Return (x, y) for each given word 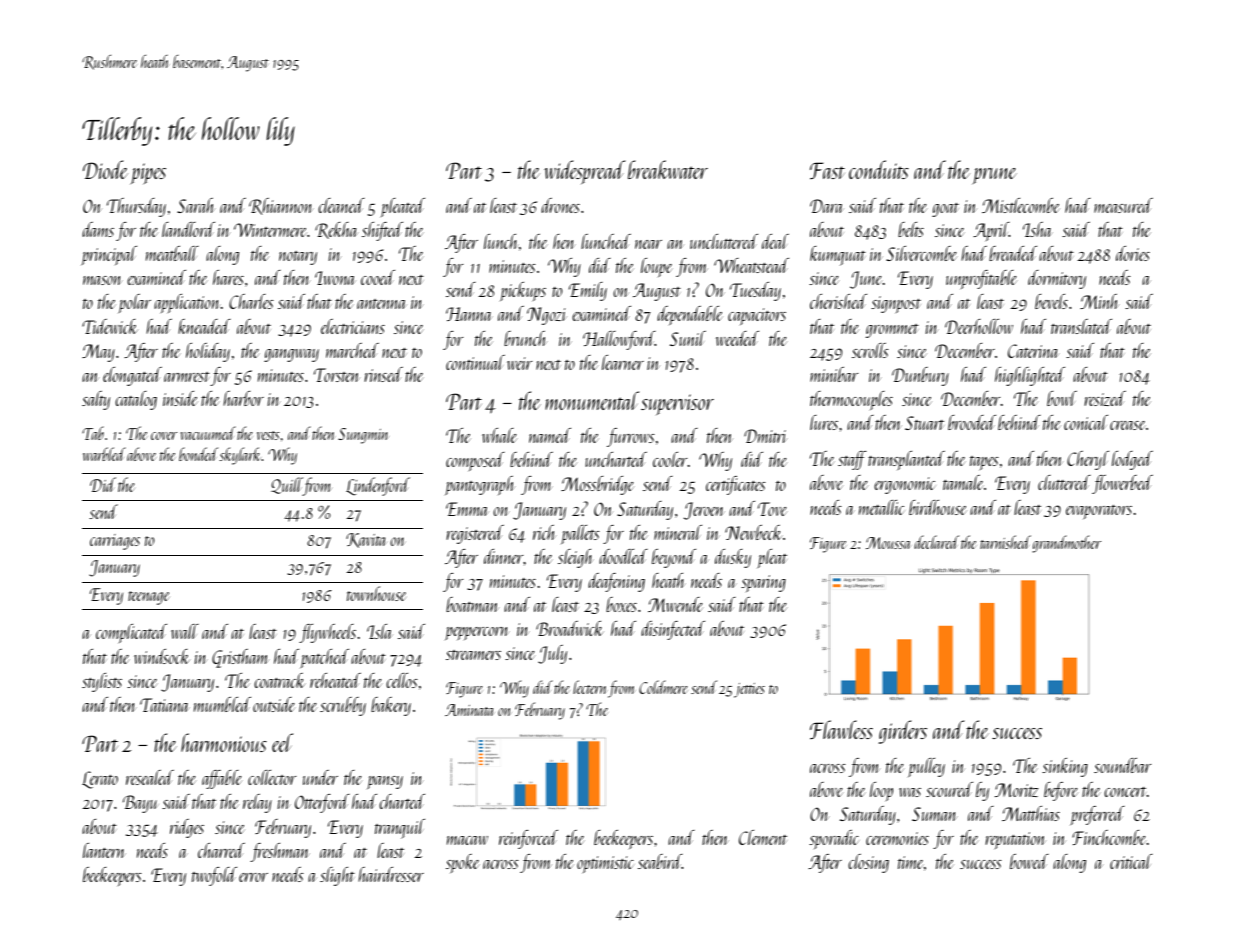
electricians (353, 326)
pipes (148, 174)
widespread (584, 172)
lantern (103, 850)
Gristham (240, 658)
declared (936, 542)
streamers (473, 655)
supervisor (677, 404)
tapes (984, 463)
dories (1133, 253)
